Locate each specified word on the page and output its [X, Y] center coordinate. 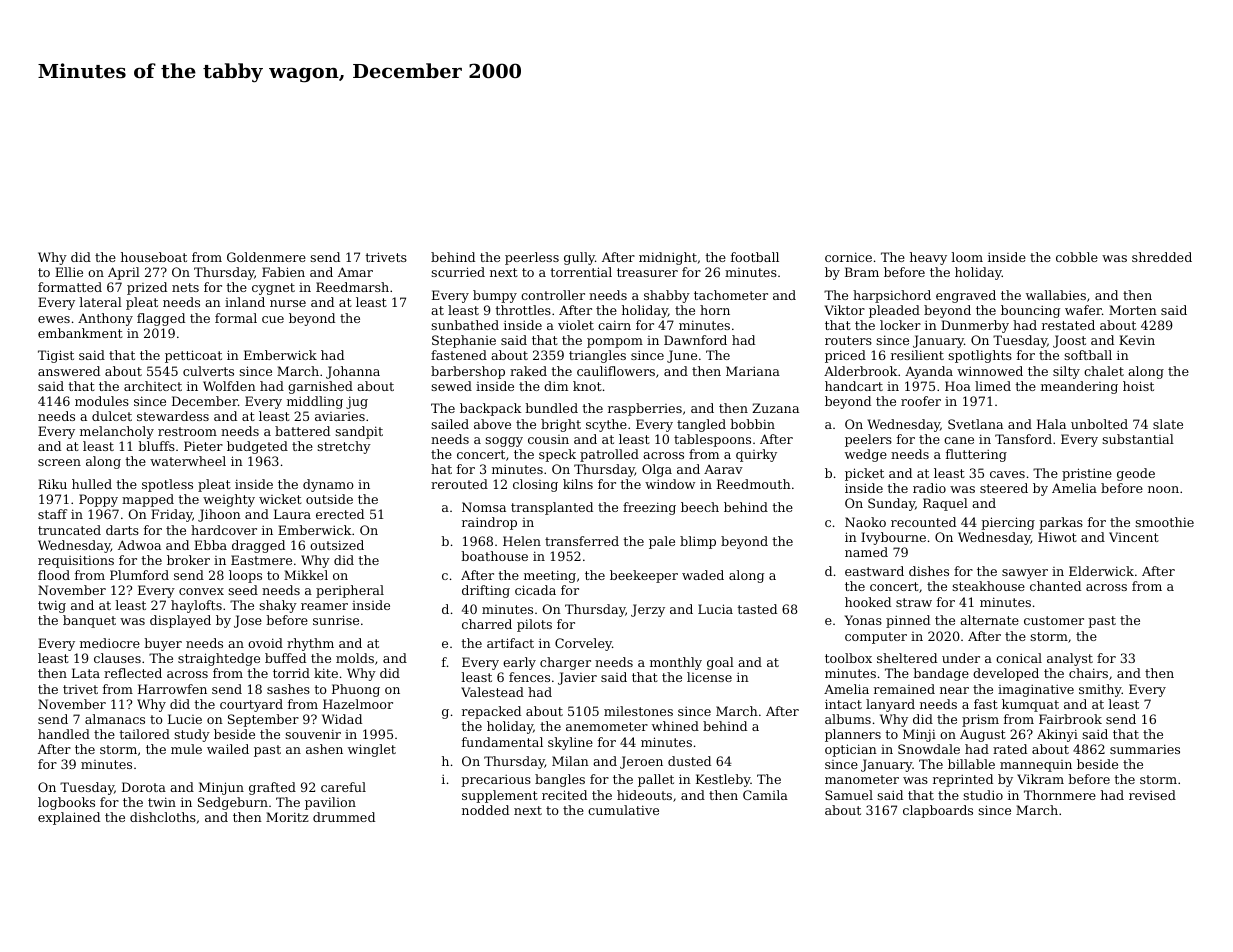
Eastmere [261, 560]
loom [967, 257]
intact [843, 704]
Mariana [753, 371]
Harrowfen [172, 689]
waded [703, 575]
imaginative [1036, 690]
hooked [868, 602]
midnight [668, 258]
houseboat [154, 257]
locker [900, 325]
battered [302, 431]
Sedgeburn [233, 803]
